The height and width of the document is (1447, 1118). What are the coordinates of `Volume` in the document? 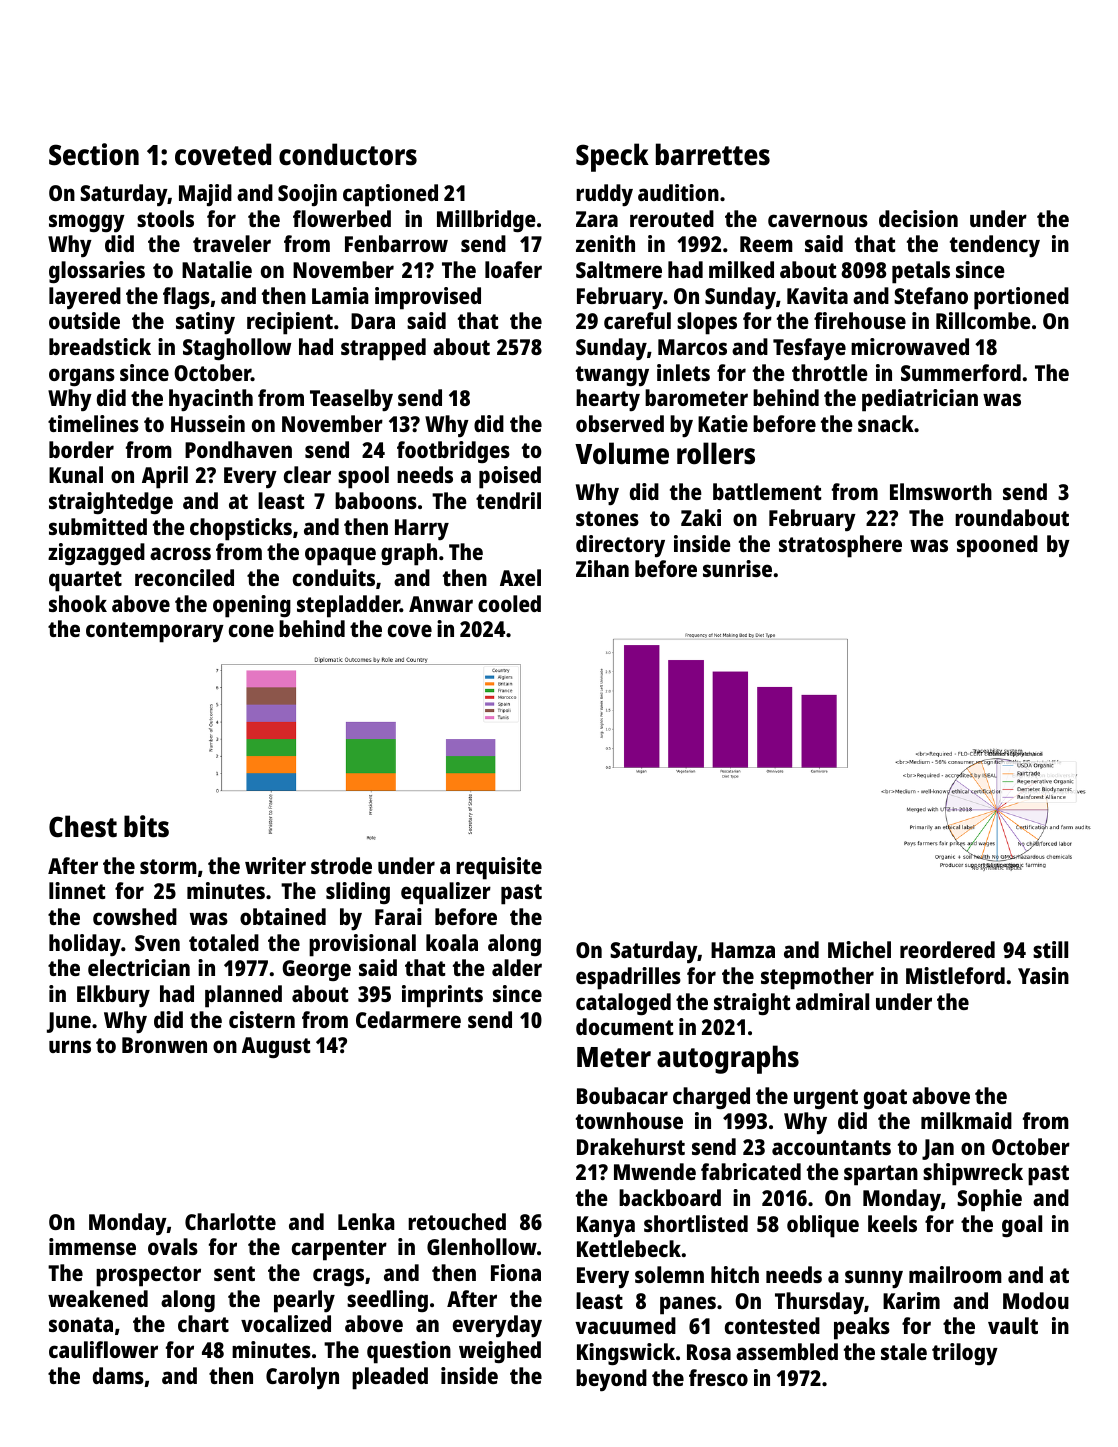 It's located at (622, 453).
